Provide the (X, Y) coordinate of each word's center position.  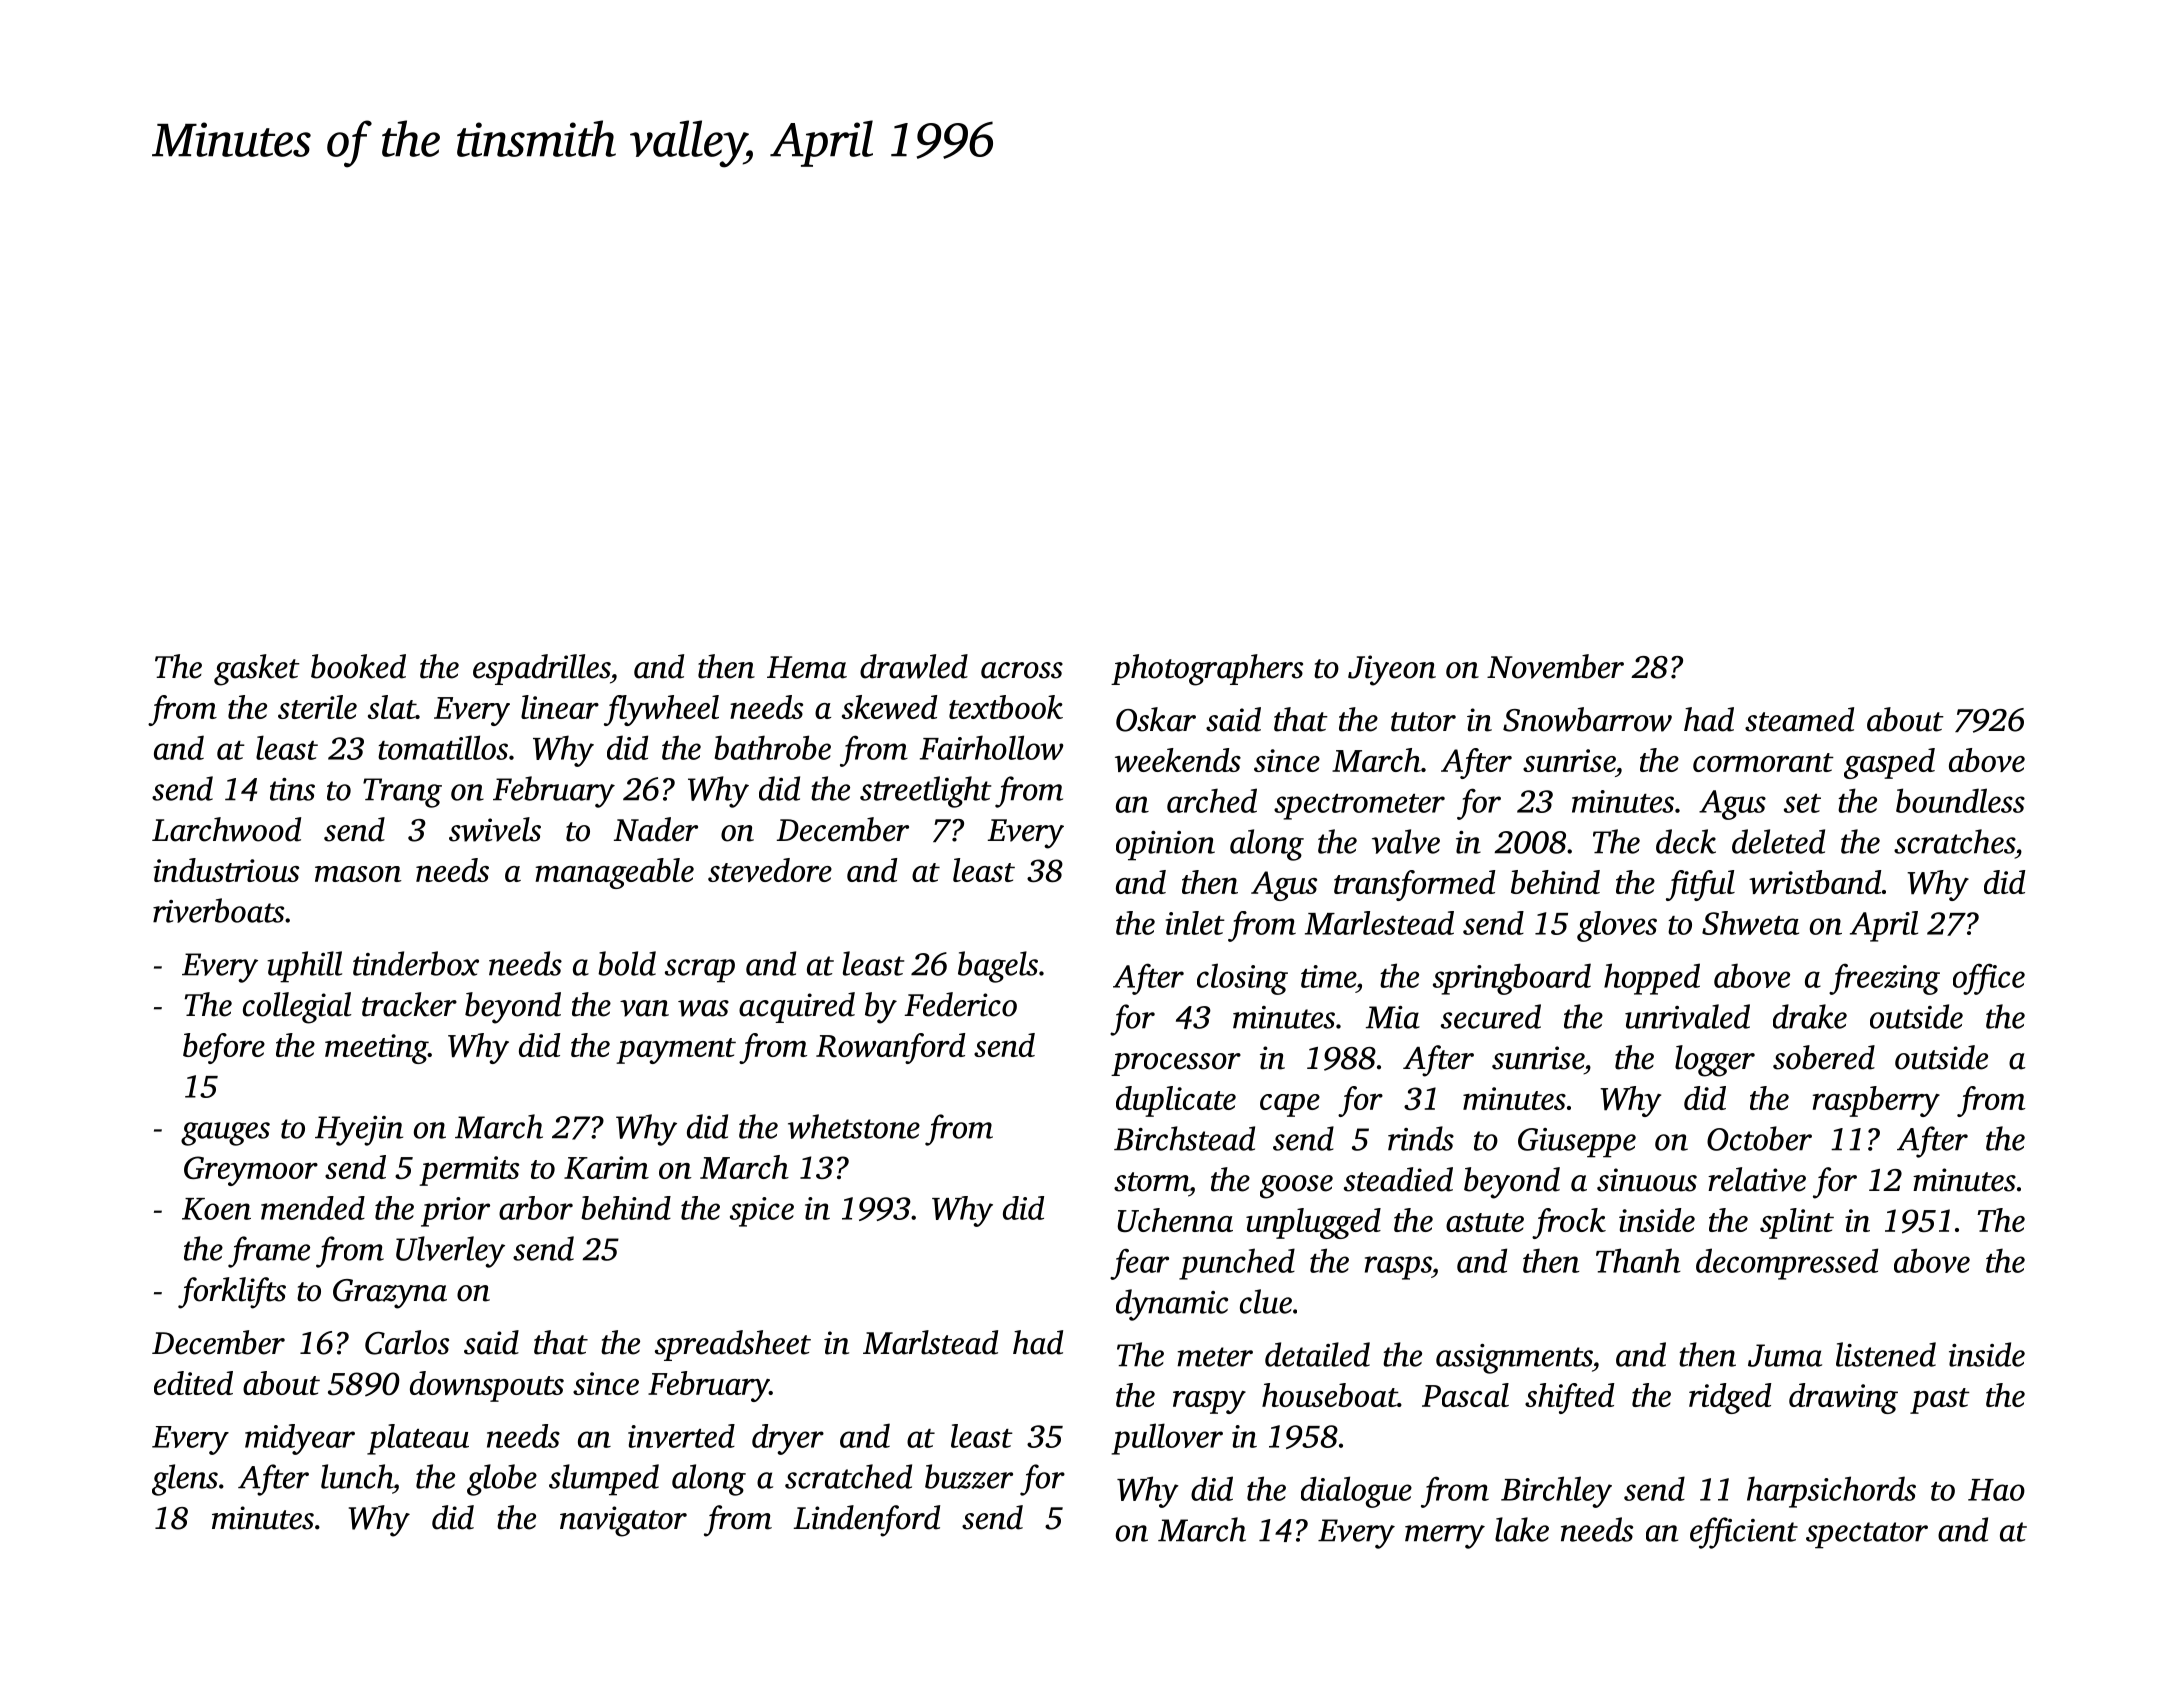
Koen (216, 1209)
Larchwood (226, 829)
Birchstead (1184, 1138)
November (1555, 666)
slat (392, 707)
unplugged (1313, 1223)
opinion (1165, 846)
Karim (606, 1167)
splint (1797, 1223)
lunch (357, 1476)
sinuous (1647, 1180)
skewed (889, 707)
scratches (1954, 841)
